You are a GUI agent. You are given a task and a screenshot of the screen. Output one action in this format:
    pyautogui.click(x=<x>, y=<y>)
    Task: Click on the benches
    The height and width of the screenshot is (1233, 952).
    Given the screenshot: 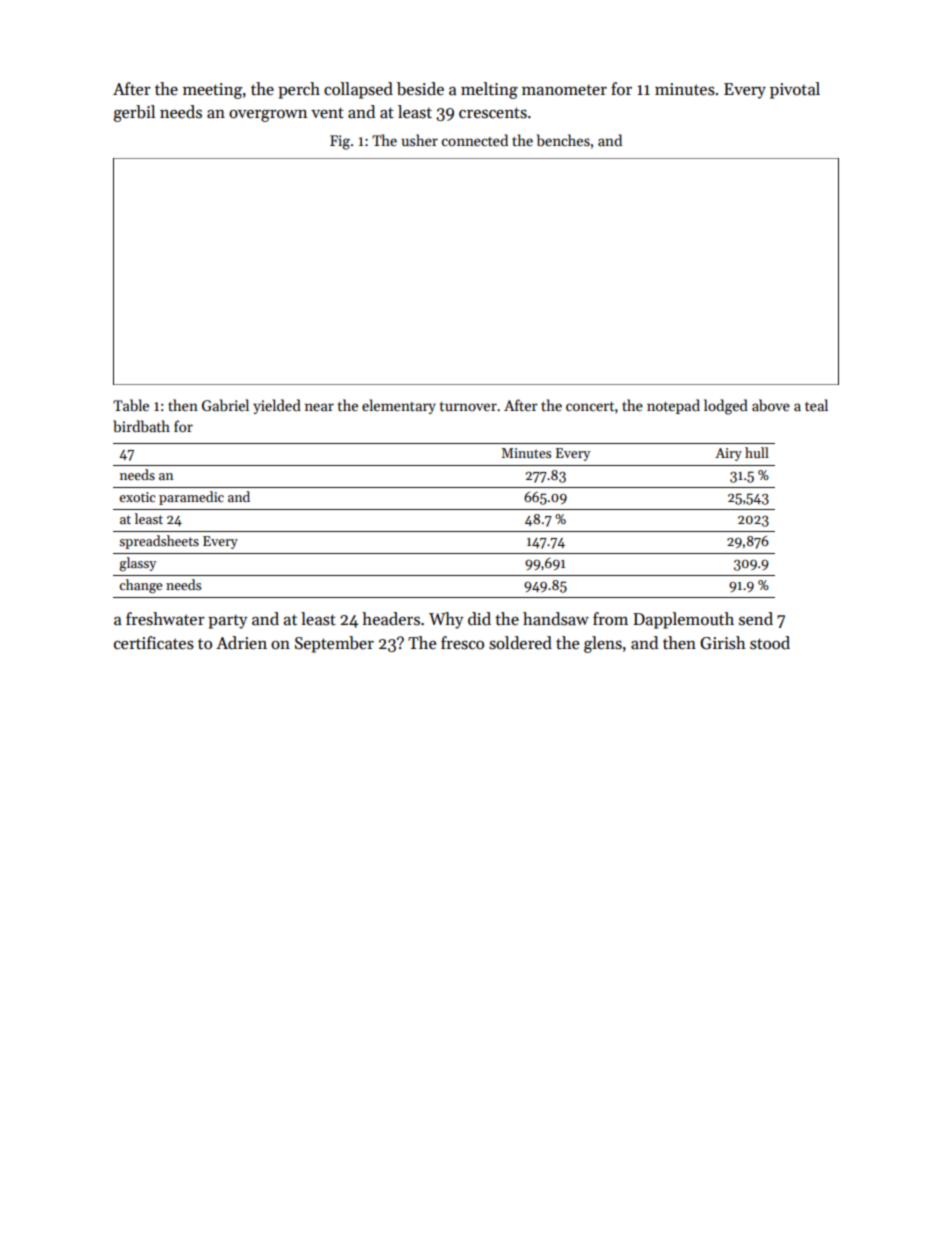 What is the action you would take?
    pyautogui.click(x=563, y=140)
